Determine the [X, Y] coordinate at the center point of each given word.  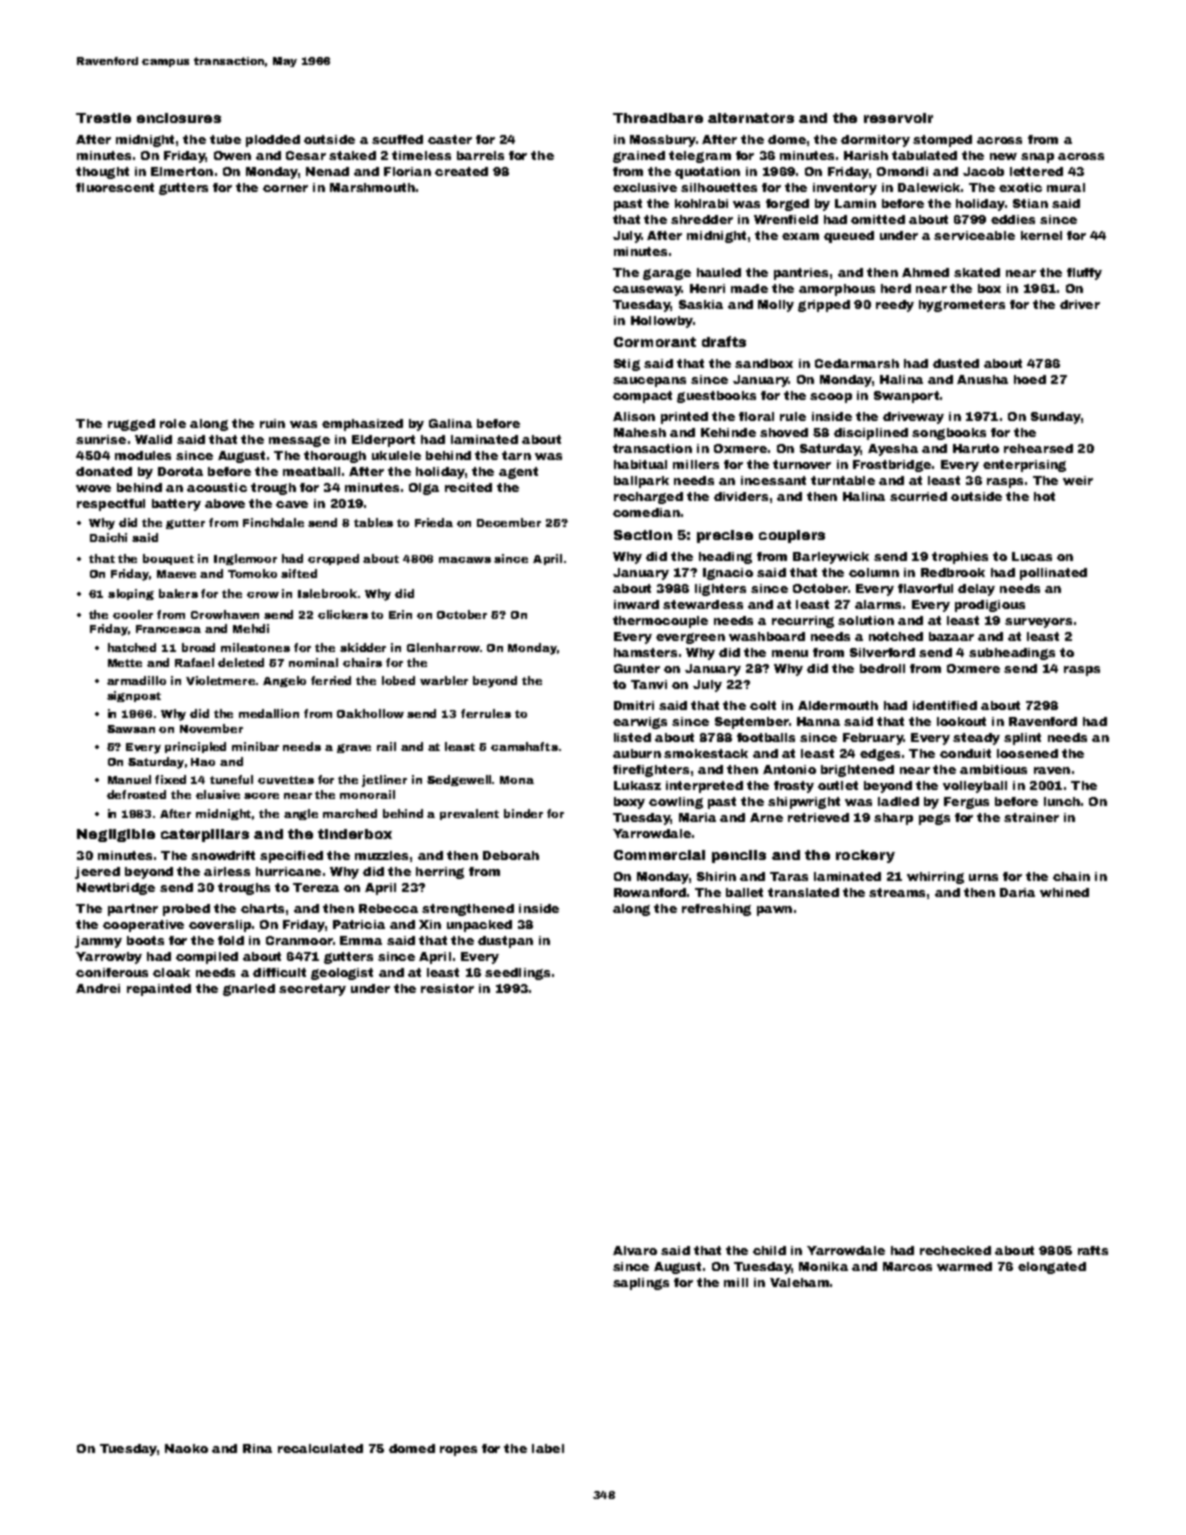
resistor [447, 988]
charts [262, 908]
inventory [845, 189]
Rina [257, 1448]
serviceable [974, 235]
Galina [450, 423]
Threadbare [658, 118]
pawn [774, 911]
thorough [335, 457]
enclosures [179, 118]
